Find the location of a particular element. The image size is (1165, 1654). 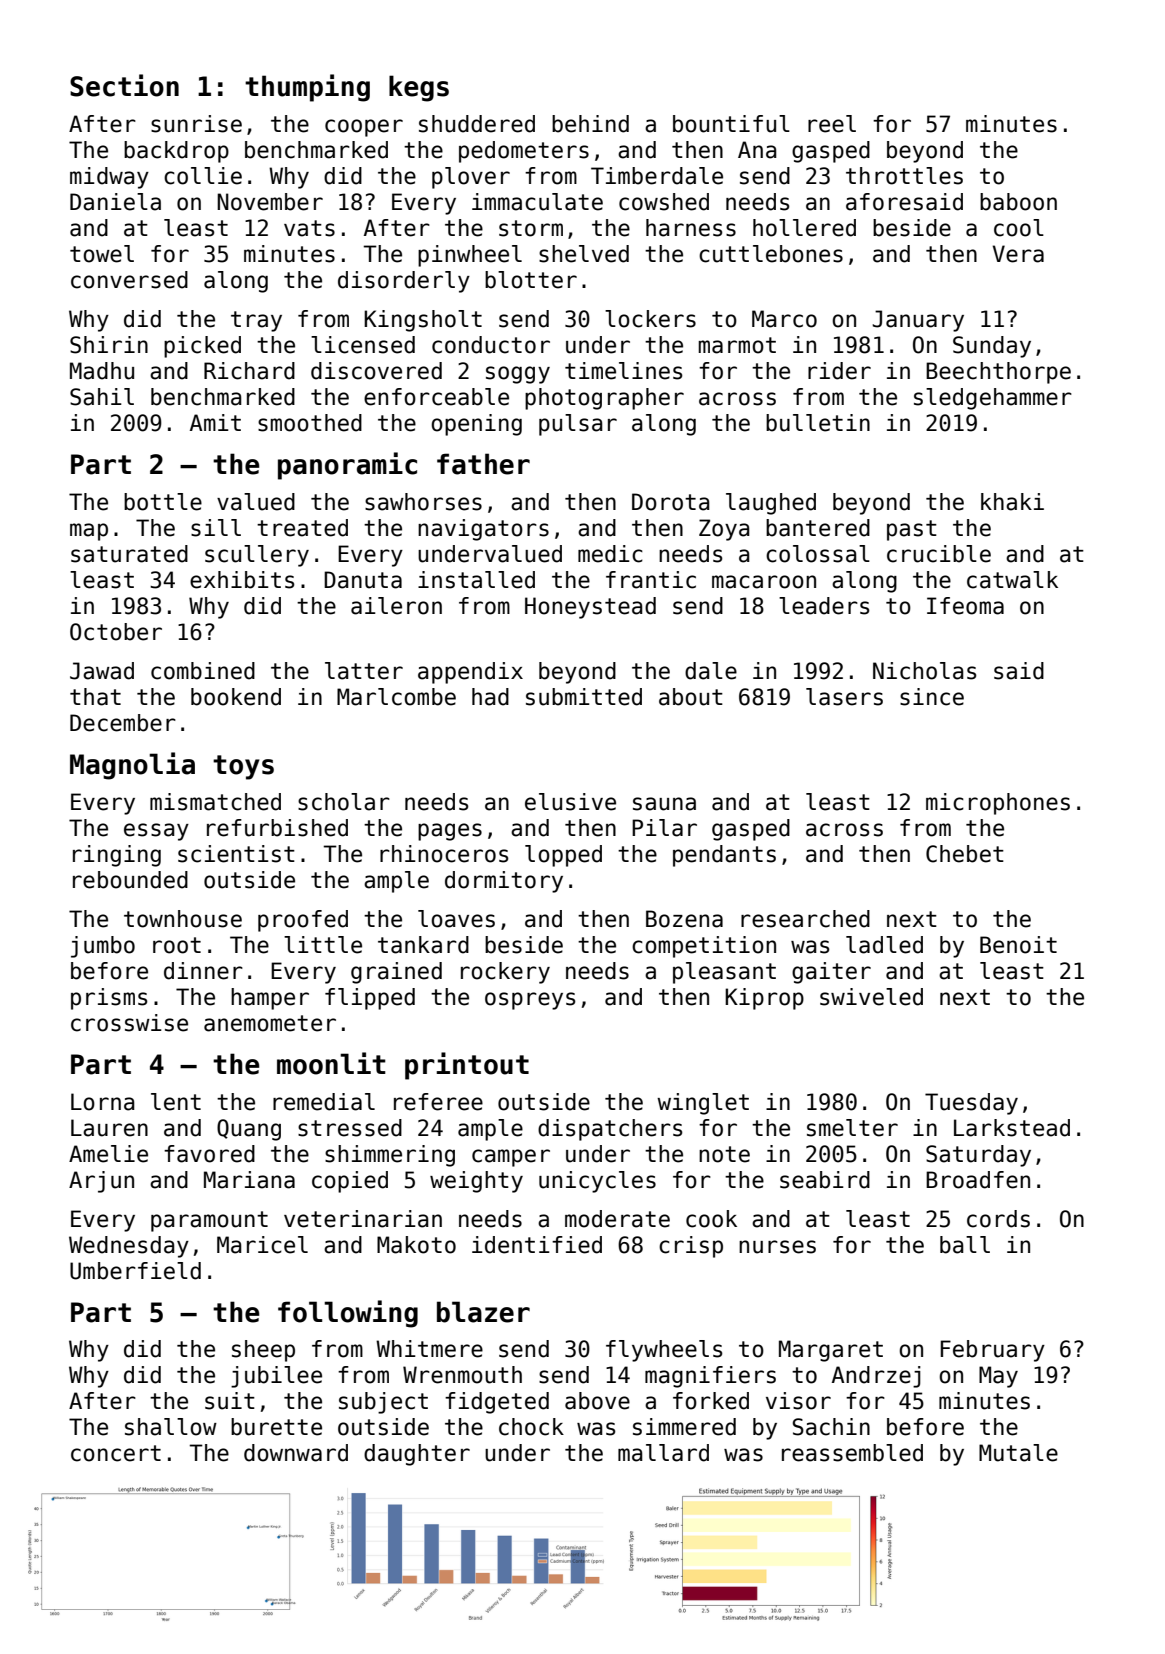

elusive is located at coordinates (570, 802).
